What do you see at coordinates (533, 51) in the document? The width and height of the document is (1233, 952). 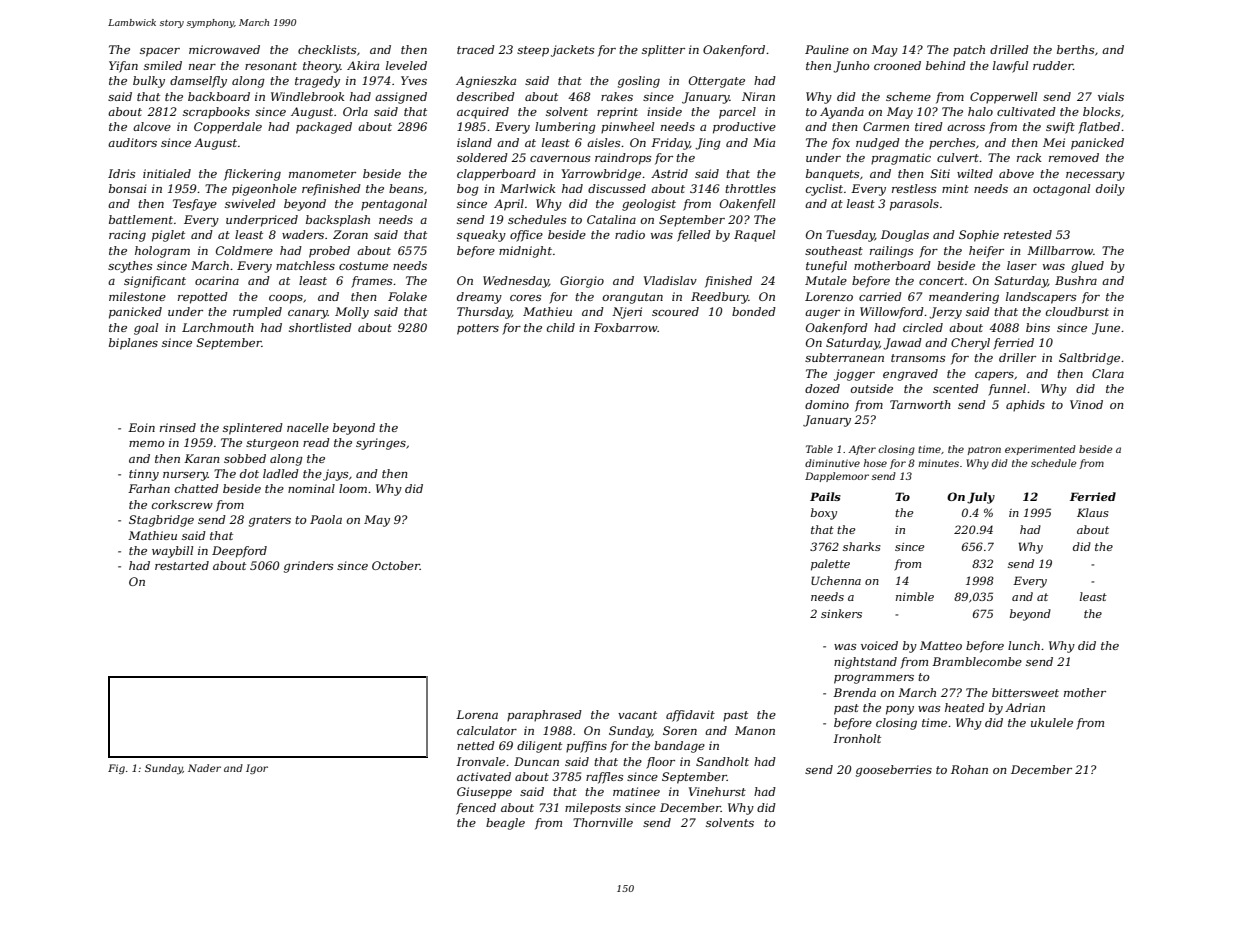 I see `steep` at bounding box center [533, 51].
